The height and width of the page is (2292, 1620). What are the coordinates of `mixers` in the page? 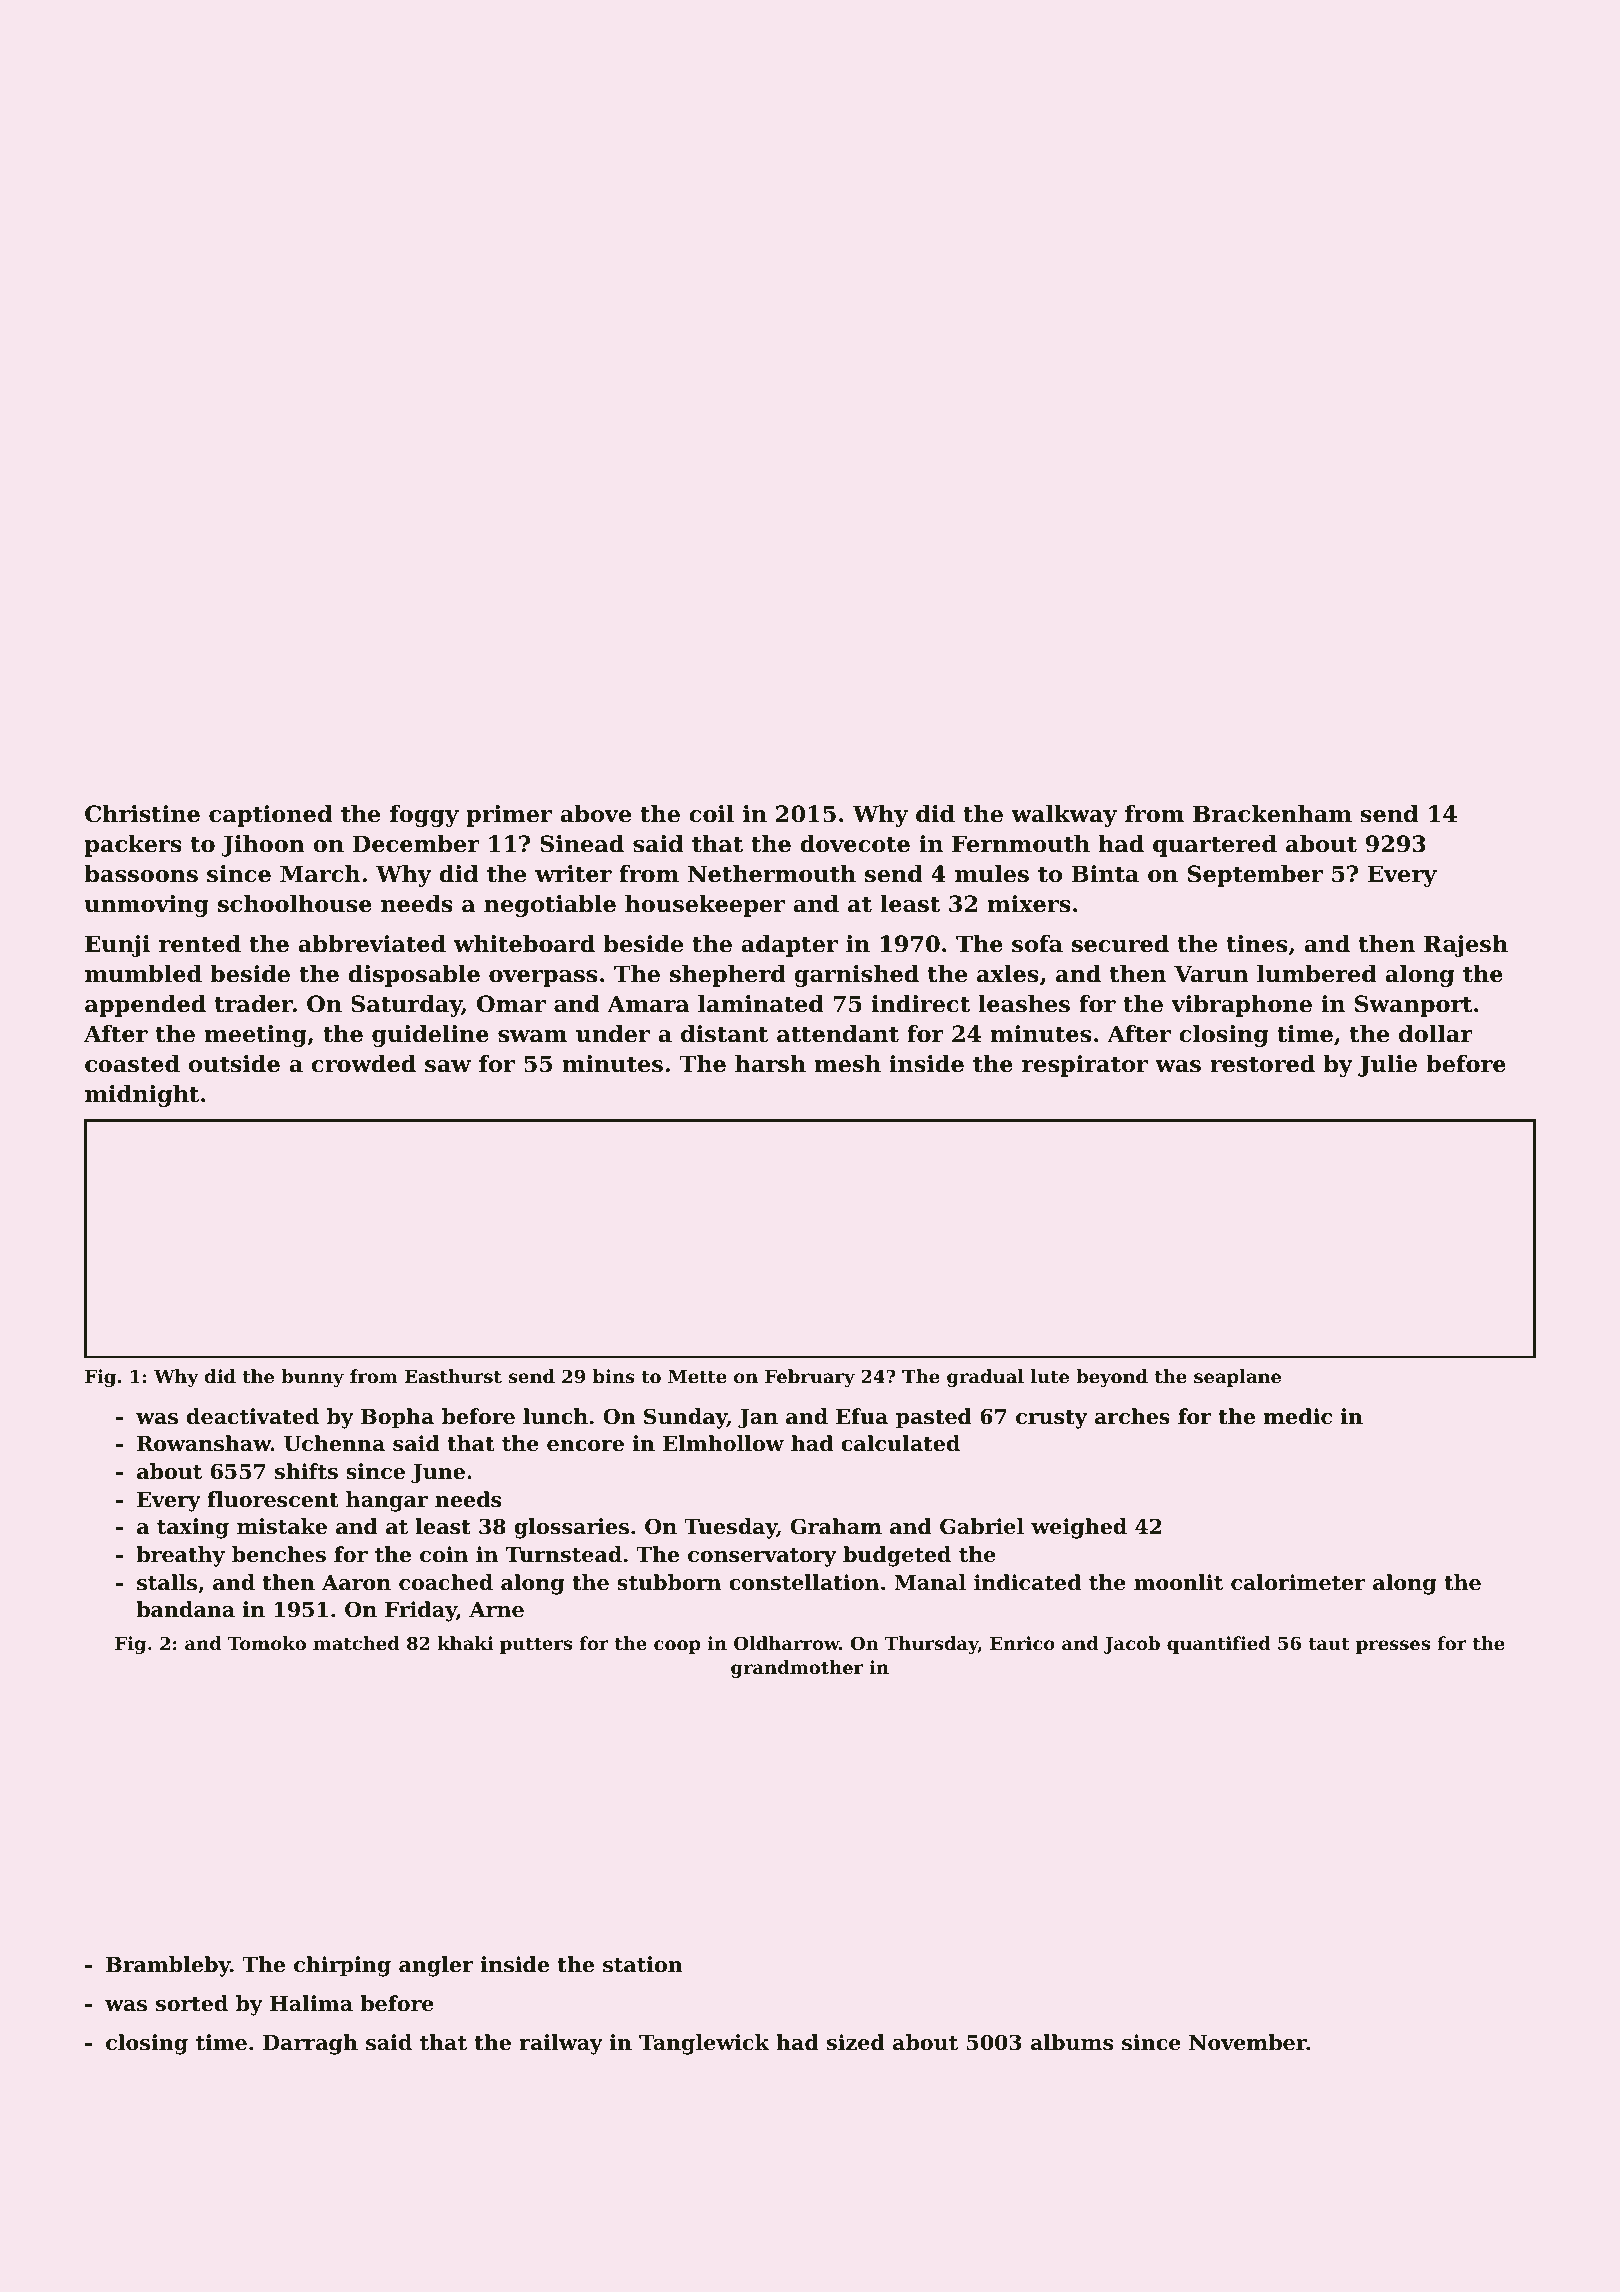 It's located at (1029, 904).
